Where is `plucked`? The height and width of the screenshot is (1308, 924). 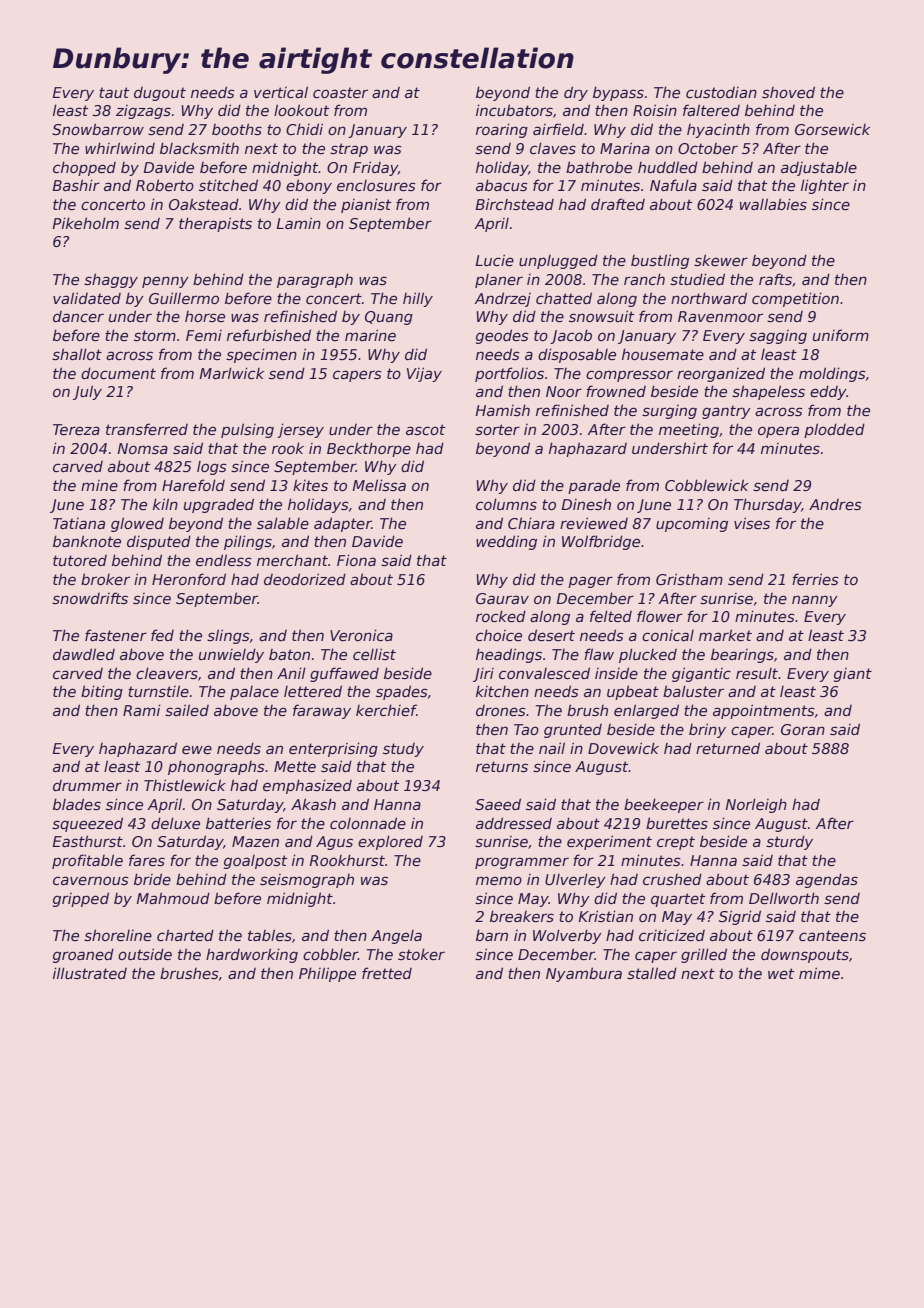 plucked is located at coordinates (648, 655).
